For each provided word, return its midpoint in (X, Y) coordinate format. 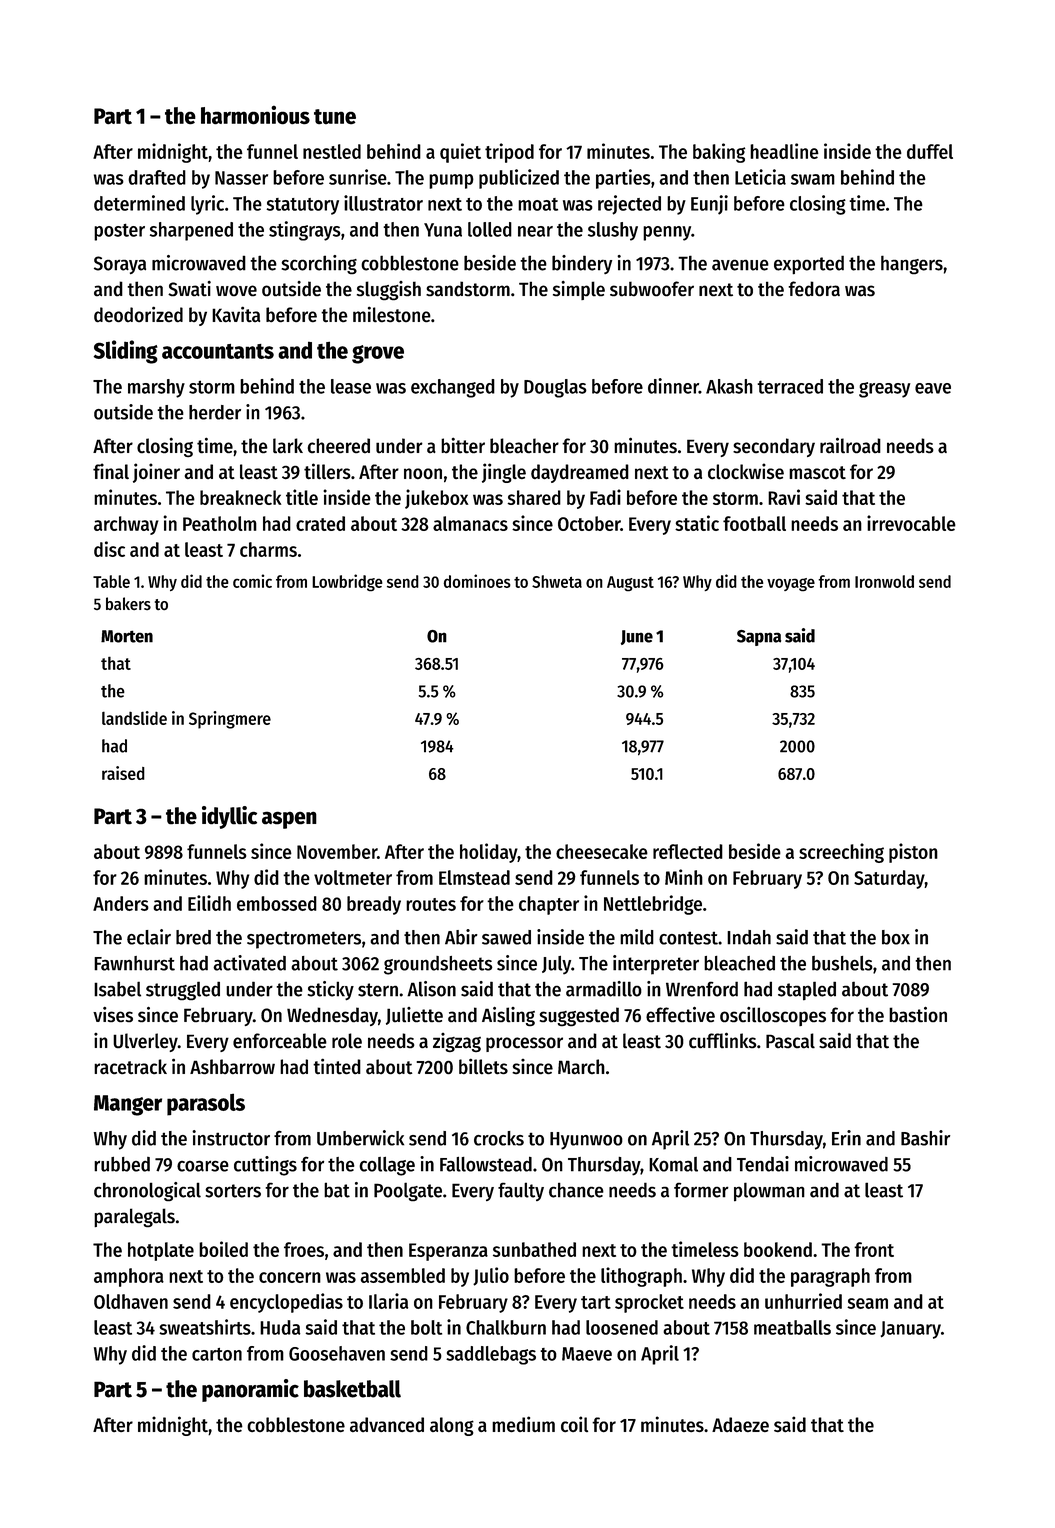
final (111, 471)
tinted (337, 1066)
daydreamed (580, 473)
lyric (207, 205)
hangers (912, 264)
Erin (846, 1138)
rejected (629, 205)
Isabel (117, 989)
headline (784, 151)
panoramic (250, 1390)
